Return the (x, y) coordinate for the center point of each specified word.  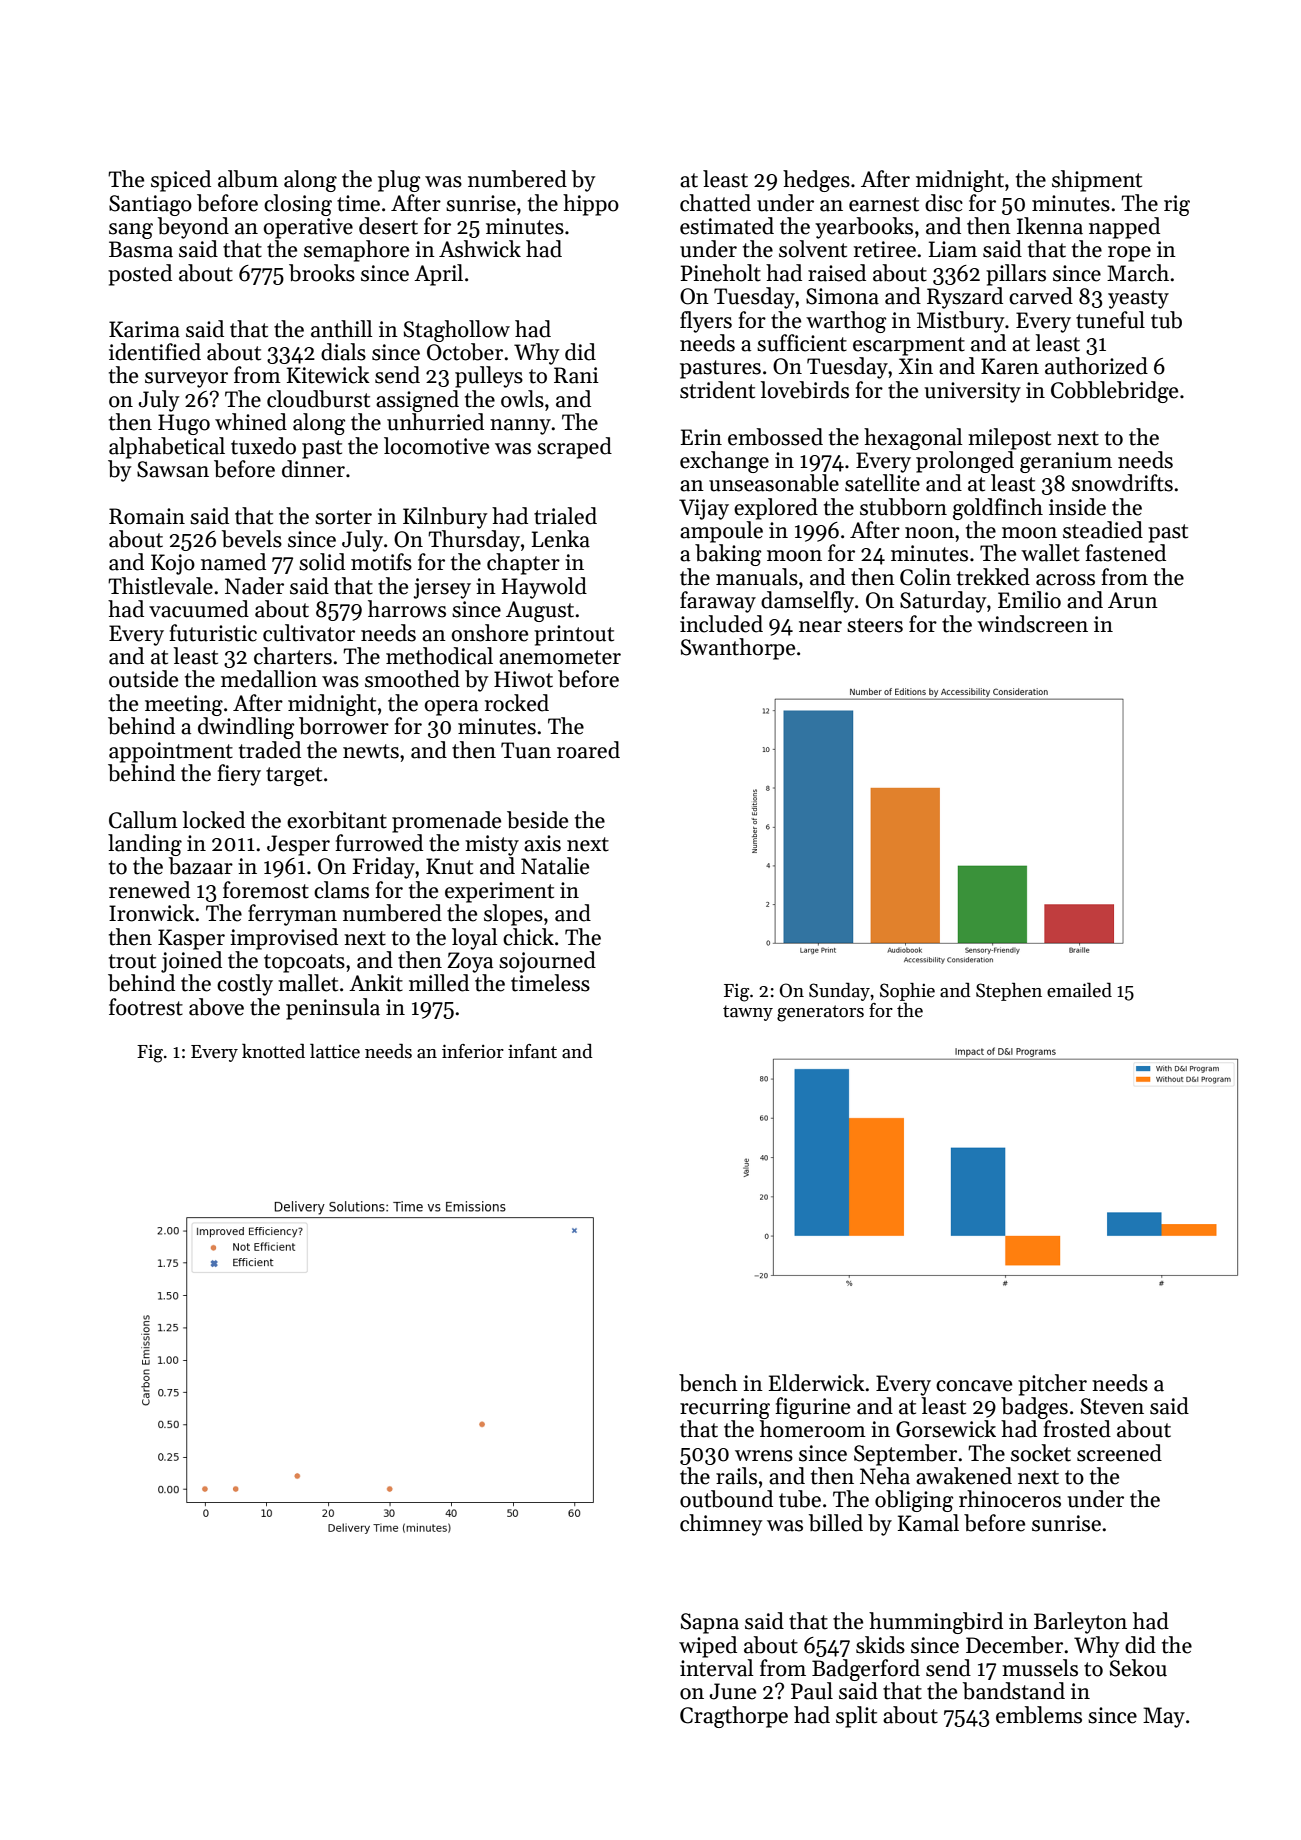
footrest (146, 1007)
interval (717, 1668)
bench (708, 1383)
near (820, 627)
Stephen (1009, 991)
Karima (144, 329)
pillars (1016, 275)
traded (270, 750)
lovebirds (805, 390)
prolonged (965, 462)
